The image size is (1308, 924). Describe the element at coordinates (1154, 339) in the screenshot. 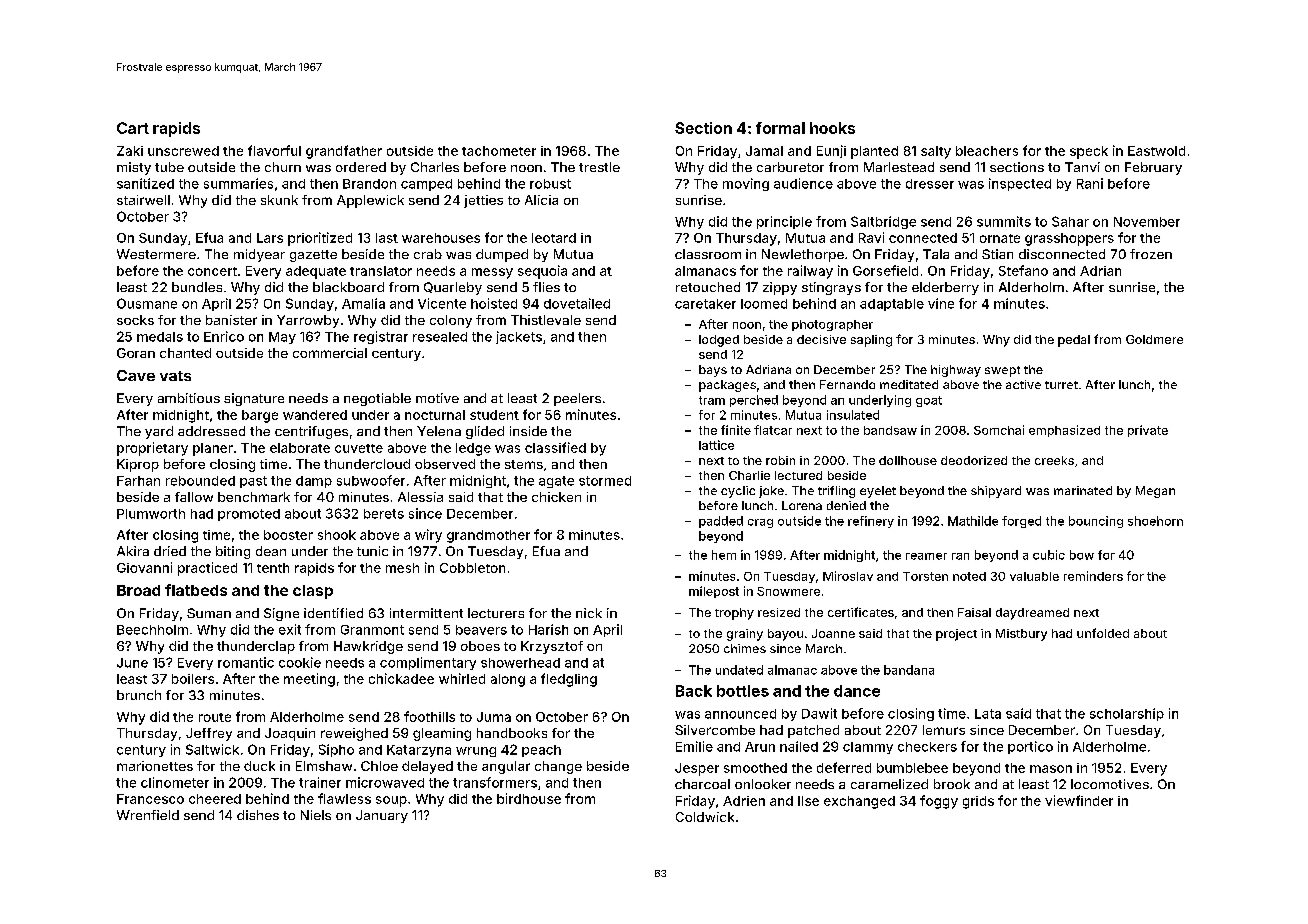

I see `Goldmere` at that location.
